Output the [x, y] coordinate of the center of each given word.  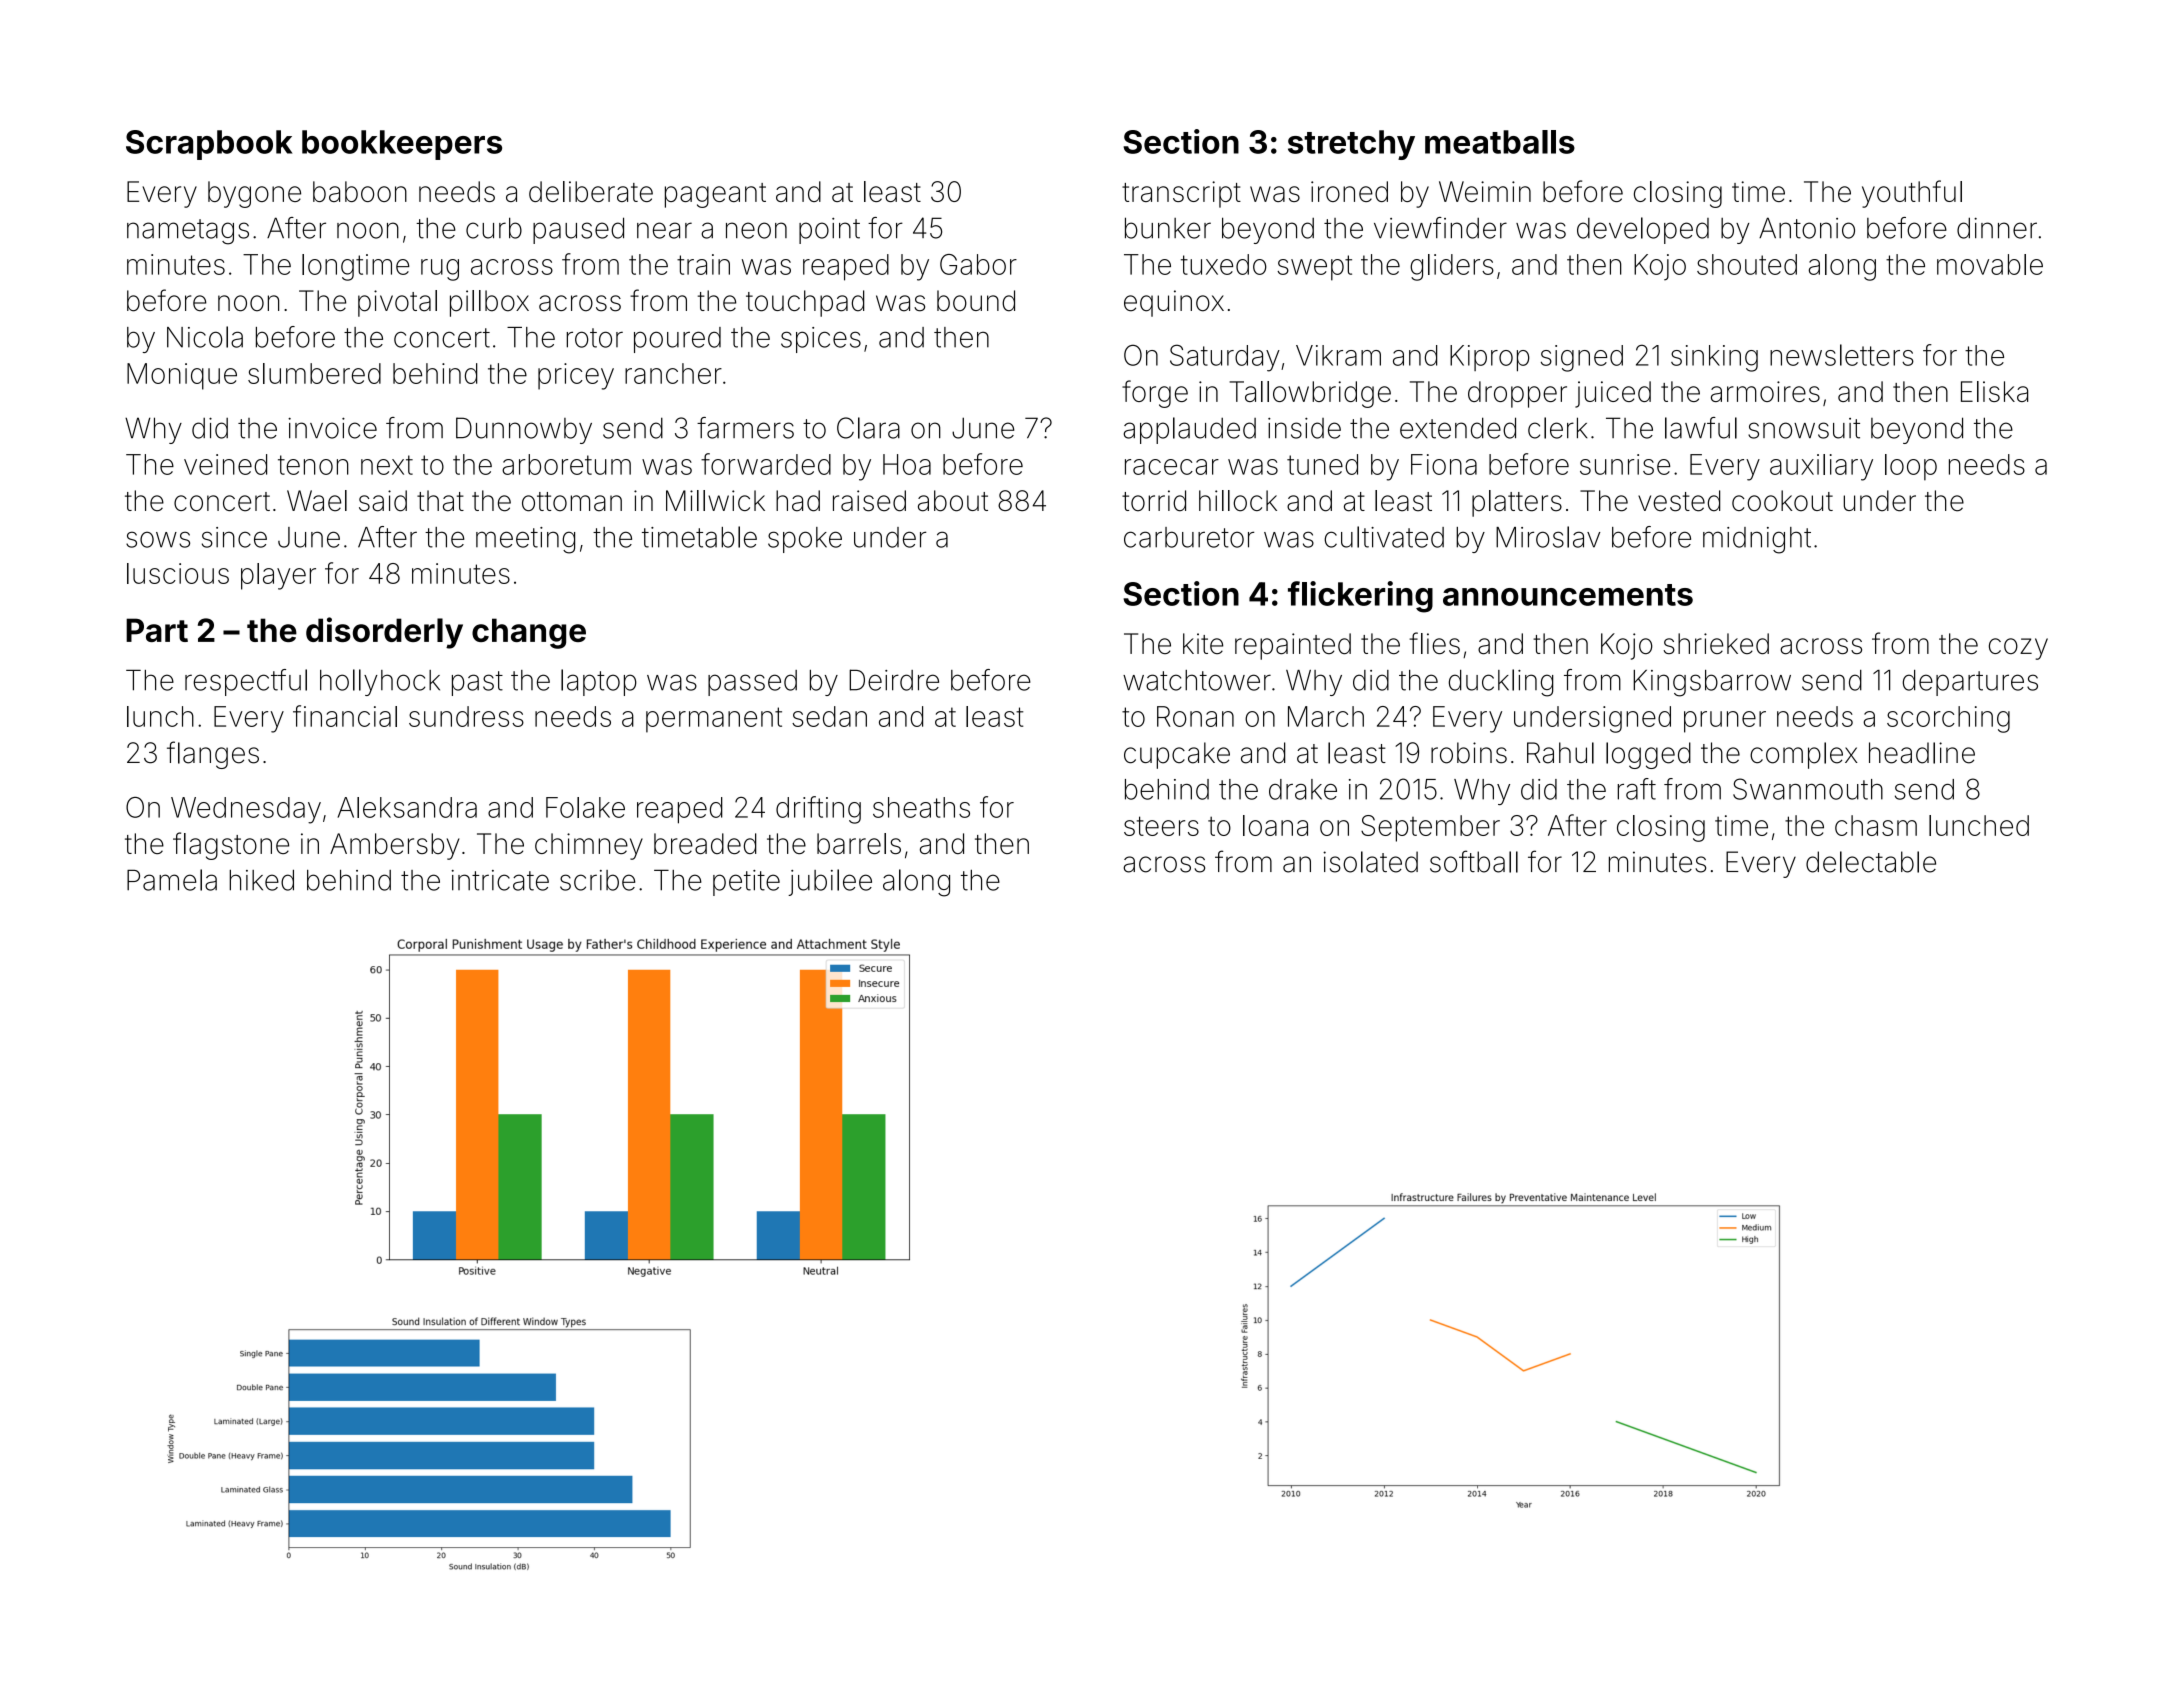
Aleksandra [407, 807]
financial [345, 716]
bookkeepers [402, 145]
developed [1643, 230]
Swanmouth [1808, 789]
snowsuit [1804, 428]
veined [225, 464]
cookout [1782, 501]
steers [1161, 826]
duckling [1501, 683]
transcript [1181, 194]
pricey [576, 376]
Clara [868, 428]
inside [1304, 428]
